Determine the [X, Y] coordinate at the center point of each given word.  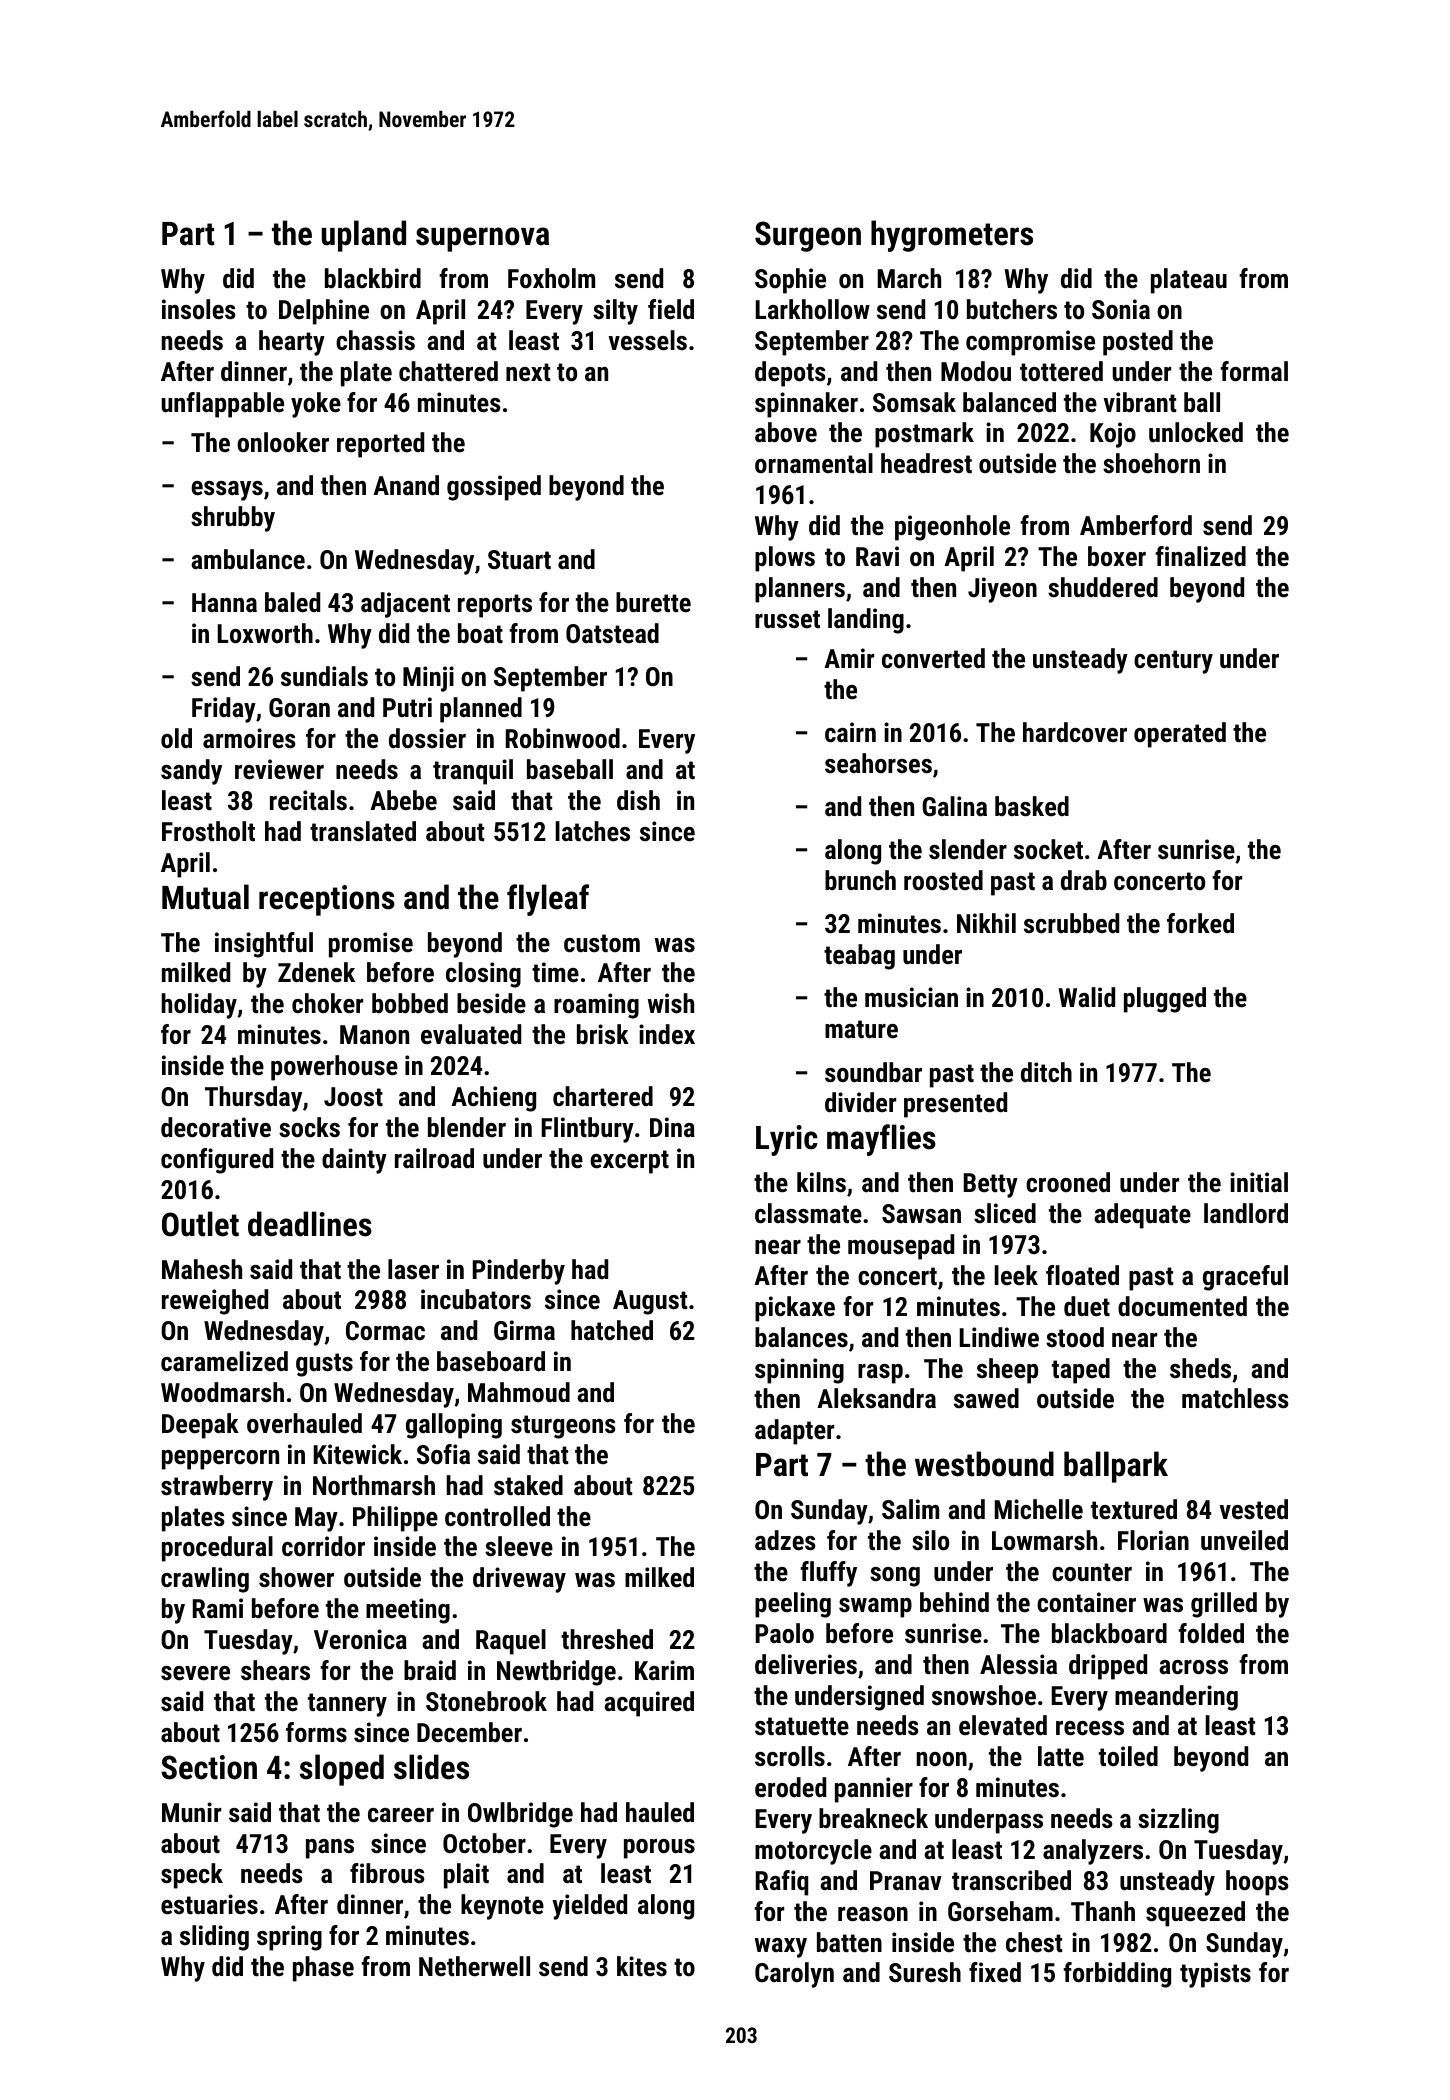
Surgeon [808, 236]
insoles [199, 309]
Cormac [385, 1330]
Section [209, 1767]
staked [528, 1485]
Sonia [1121, 309]
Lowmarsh [1044, 1540]
